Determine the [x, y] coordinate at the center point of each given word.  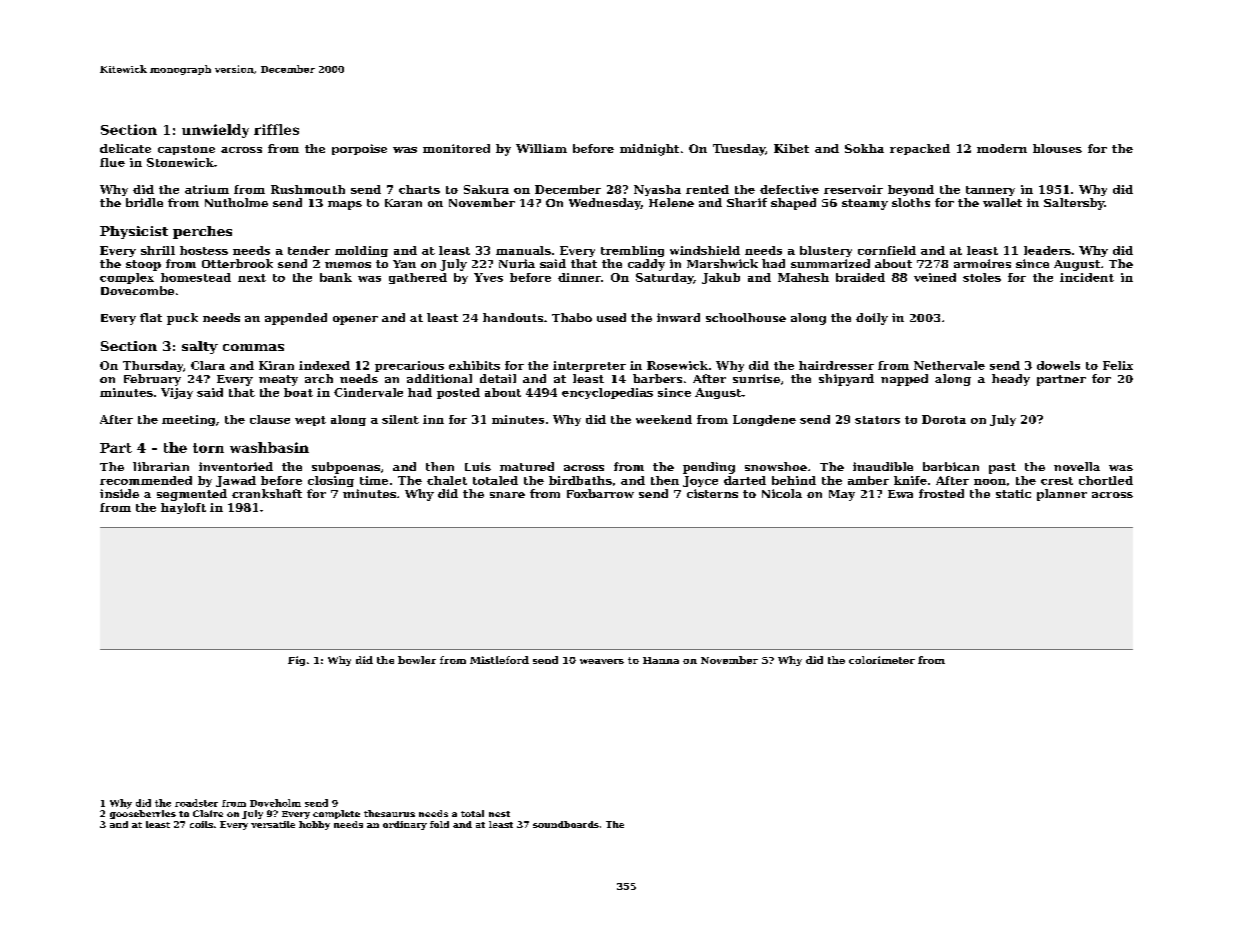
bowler [417, 660]
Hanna [661, 660]
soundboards [566, 824]
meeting [188, 420]
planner [1062, 495]
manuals [523, 250]
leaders [1047, 250]
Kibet [791, 148]
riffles [276, 129]
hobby [314, 825]
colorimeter [882, 660]
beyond [911, 190]
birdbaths [580, 480]
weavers [602, 661]
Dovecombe [137, 290]
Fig [296, 661]
